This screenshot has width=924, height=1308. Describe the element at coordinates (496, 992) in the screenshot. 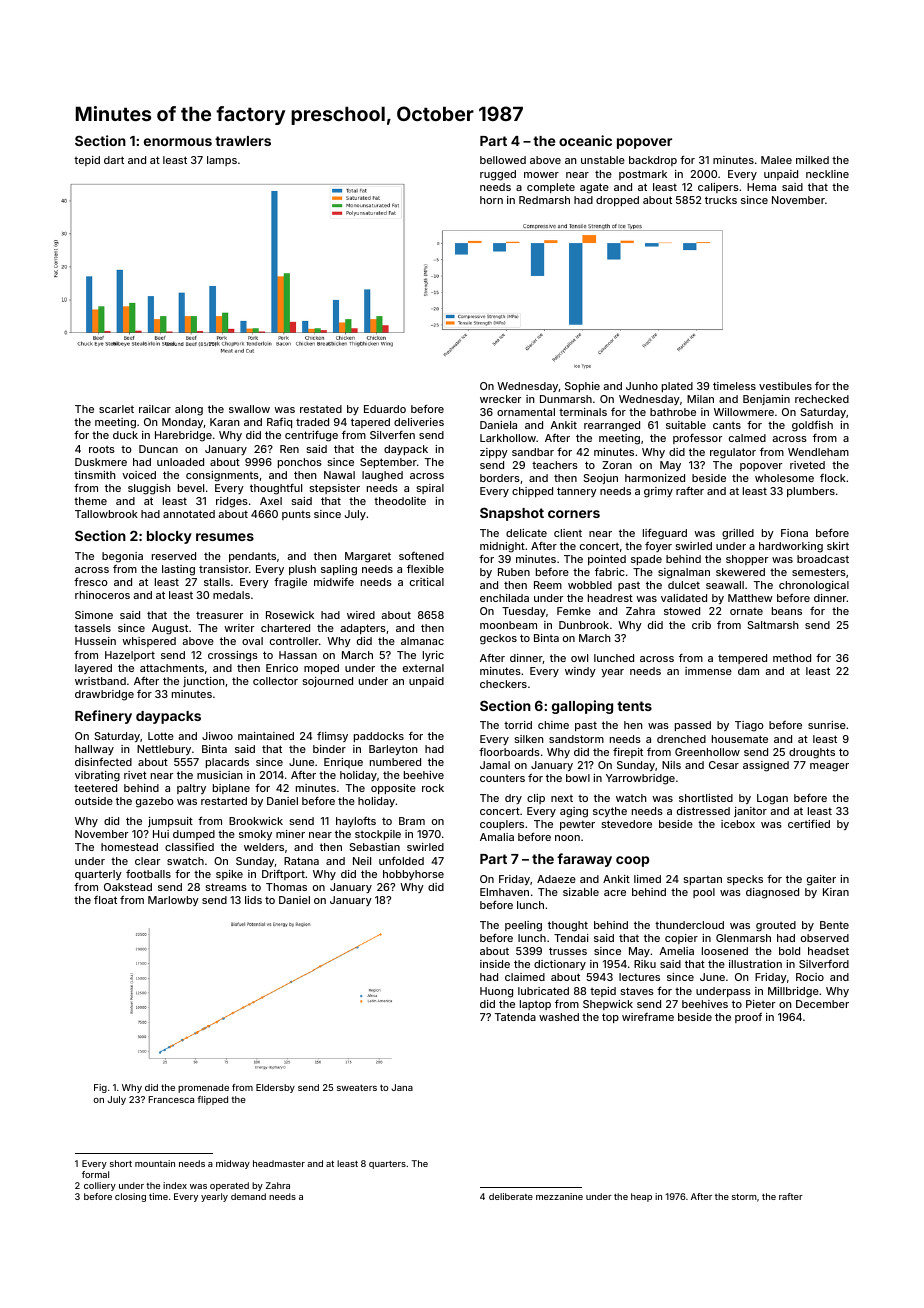

I see `Huong` at that location.
